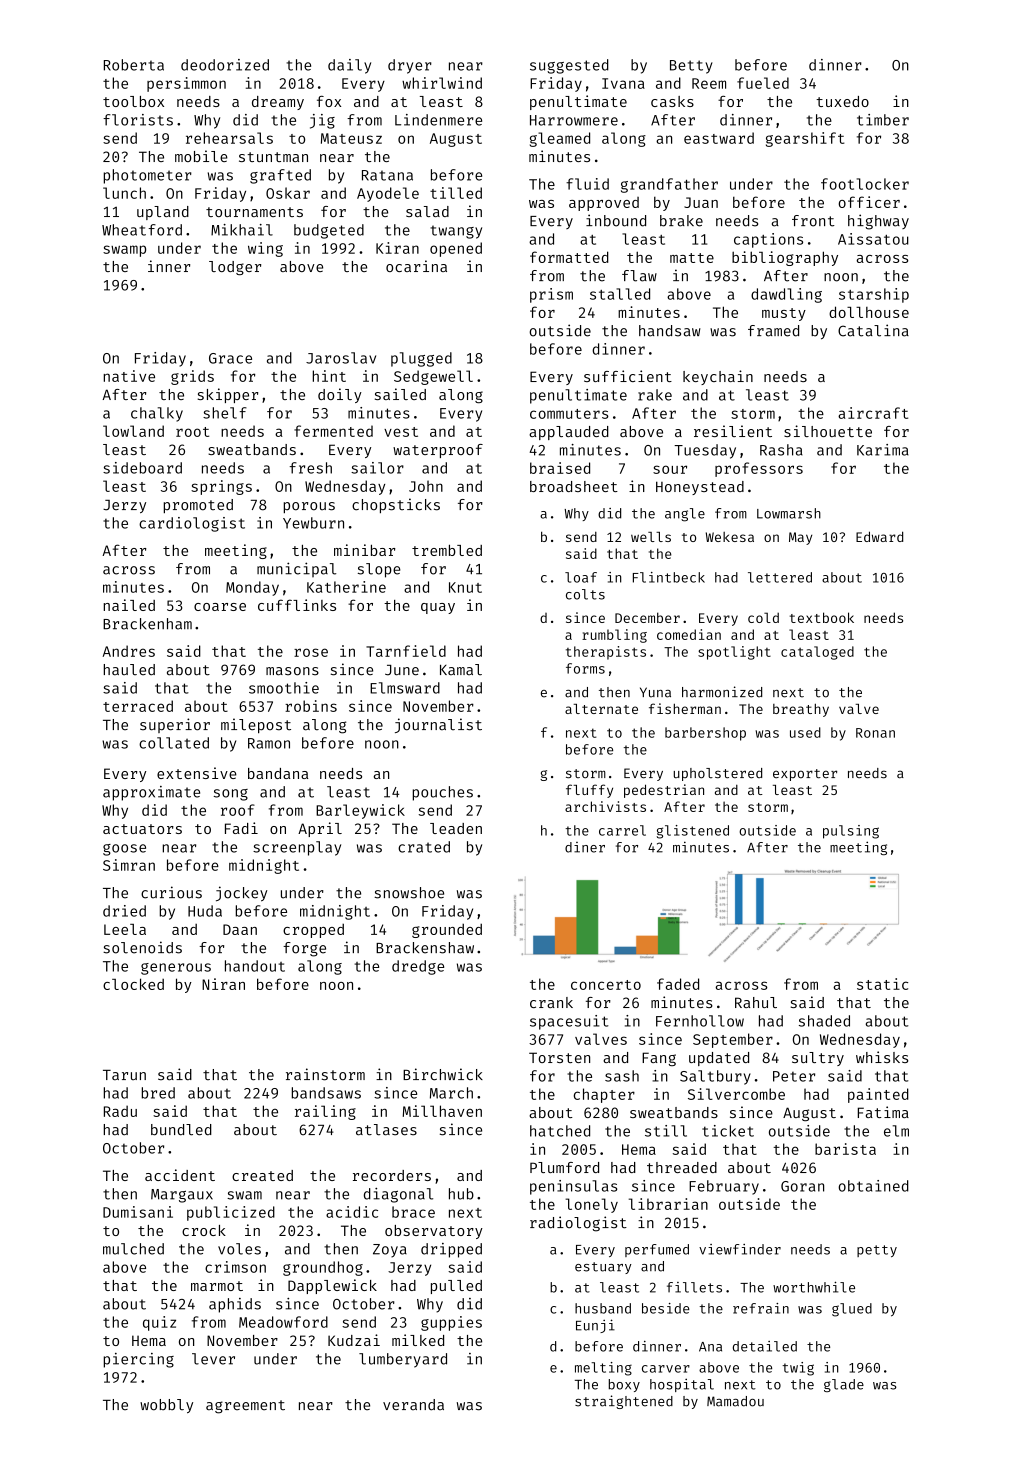 This screenshot has width=1012, height=1466. I want to click on Kamal, so click(461, 670).
